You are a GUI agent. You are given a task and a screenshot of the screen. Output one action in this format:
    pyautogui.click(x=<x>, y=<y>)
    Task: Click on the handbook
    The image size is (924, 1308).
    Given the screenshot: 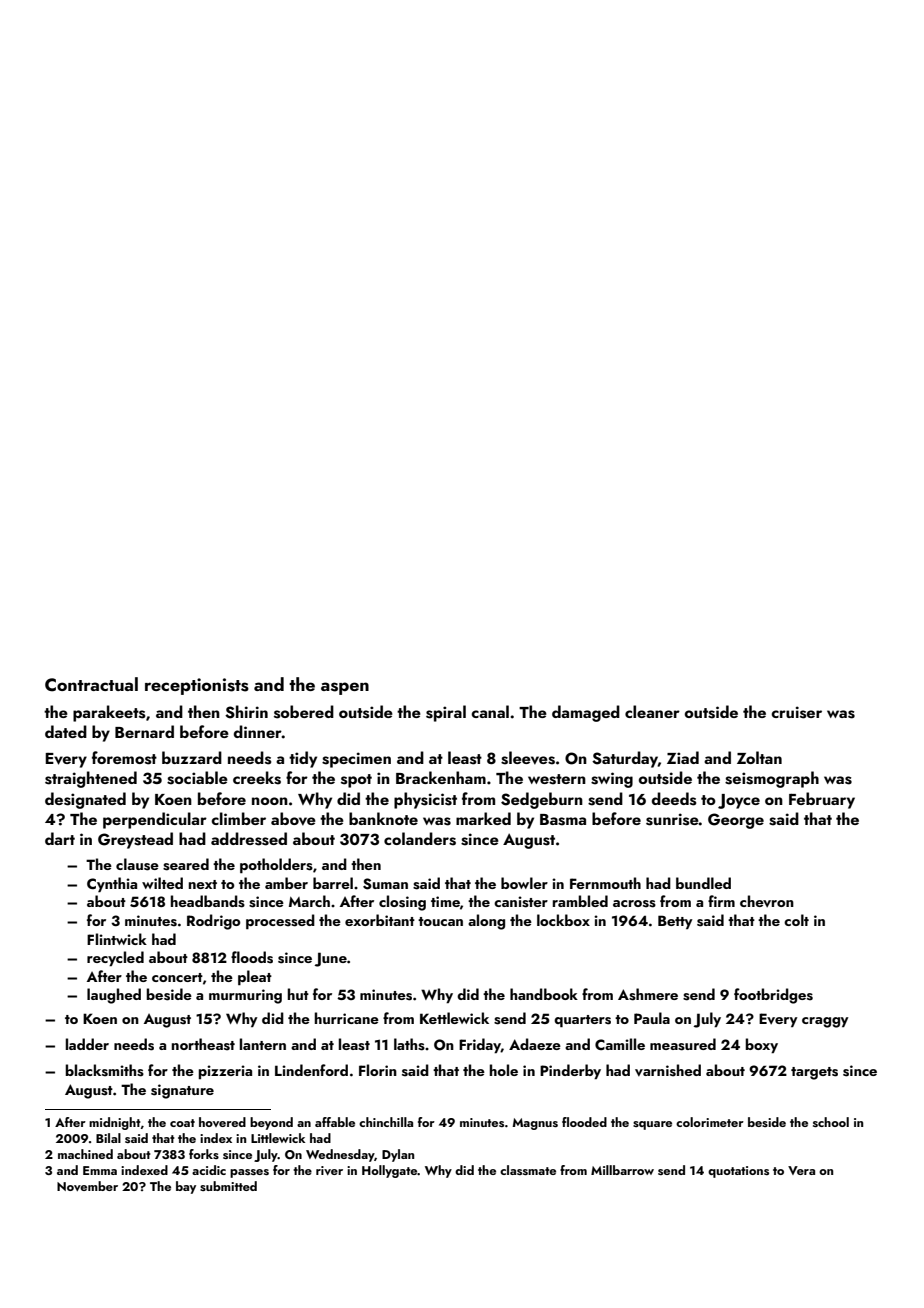 What is the action you would take?
    pyautogui.click(x=544, y=994)
